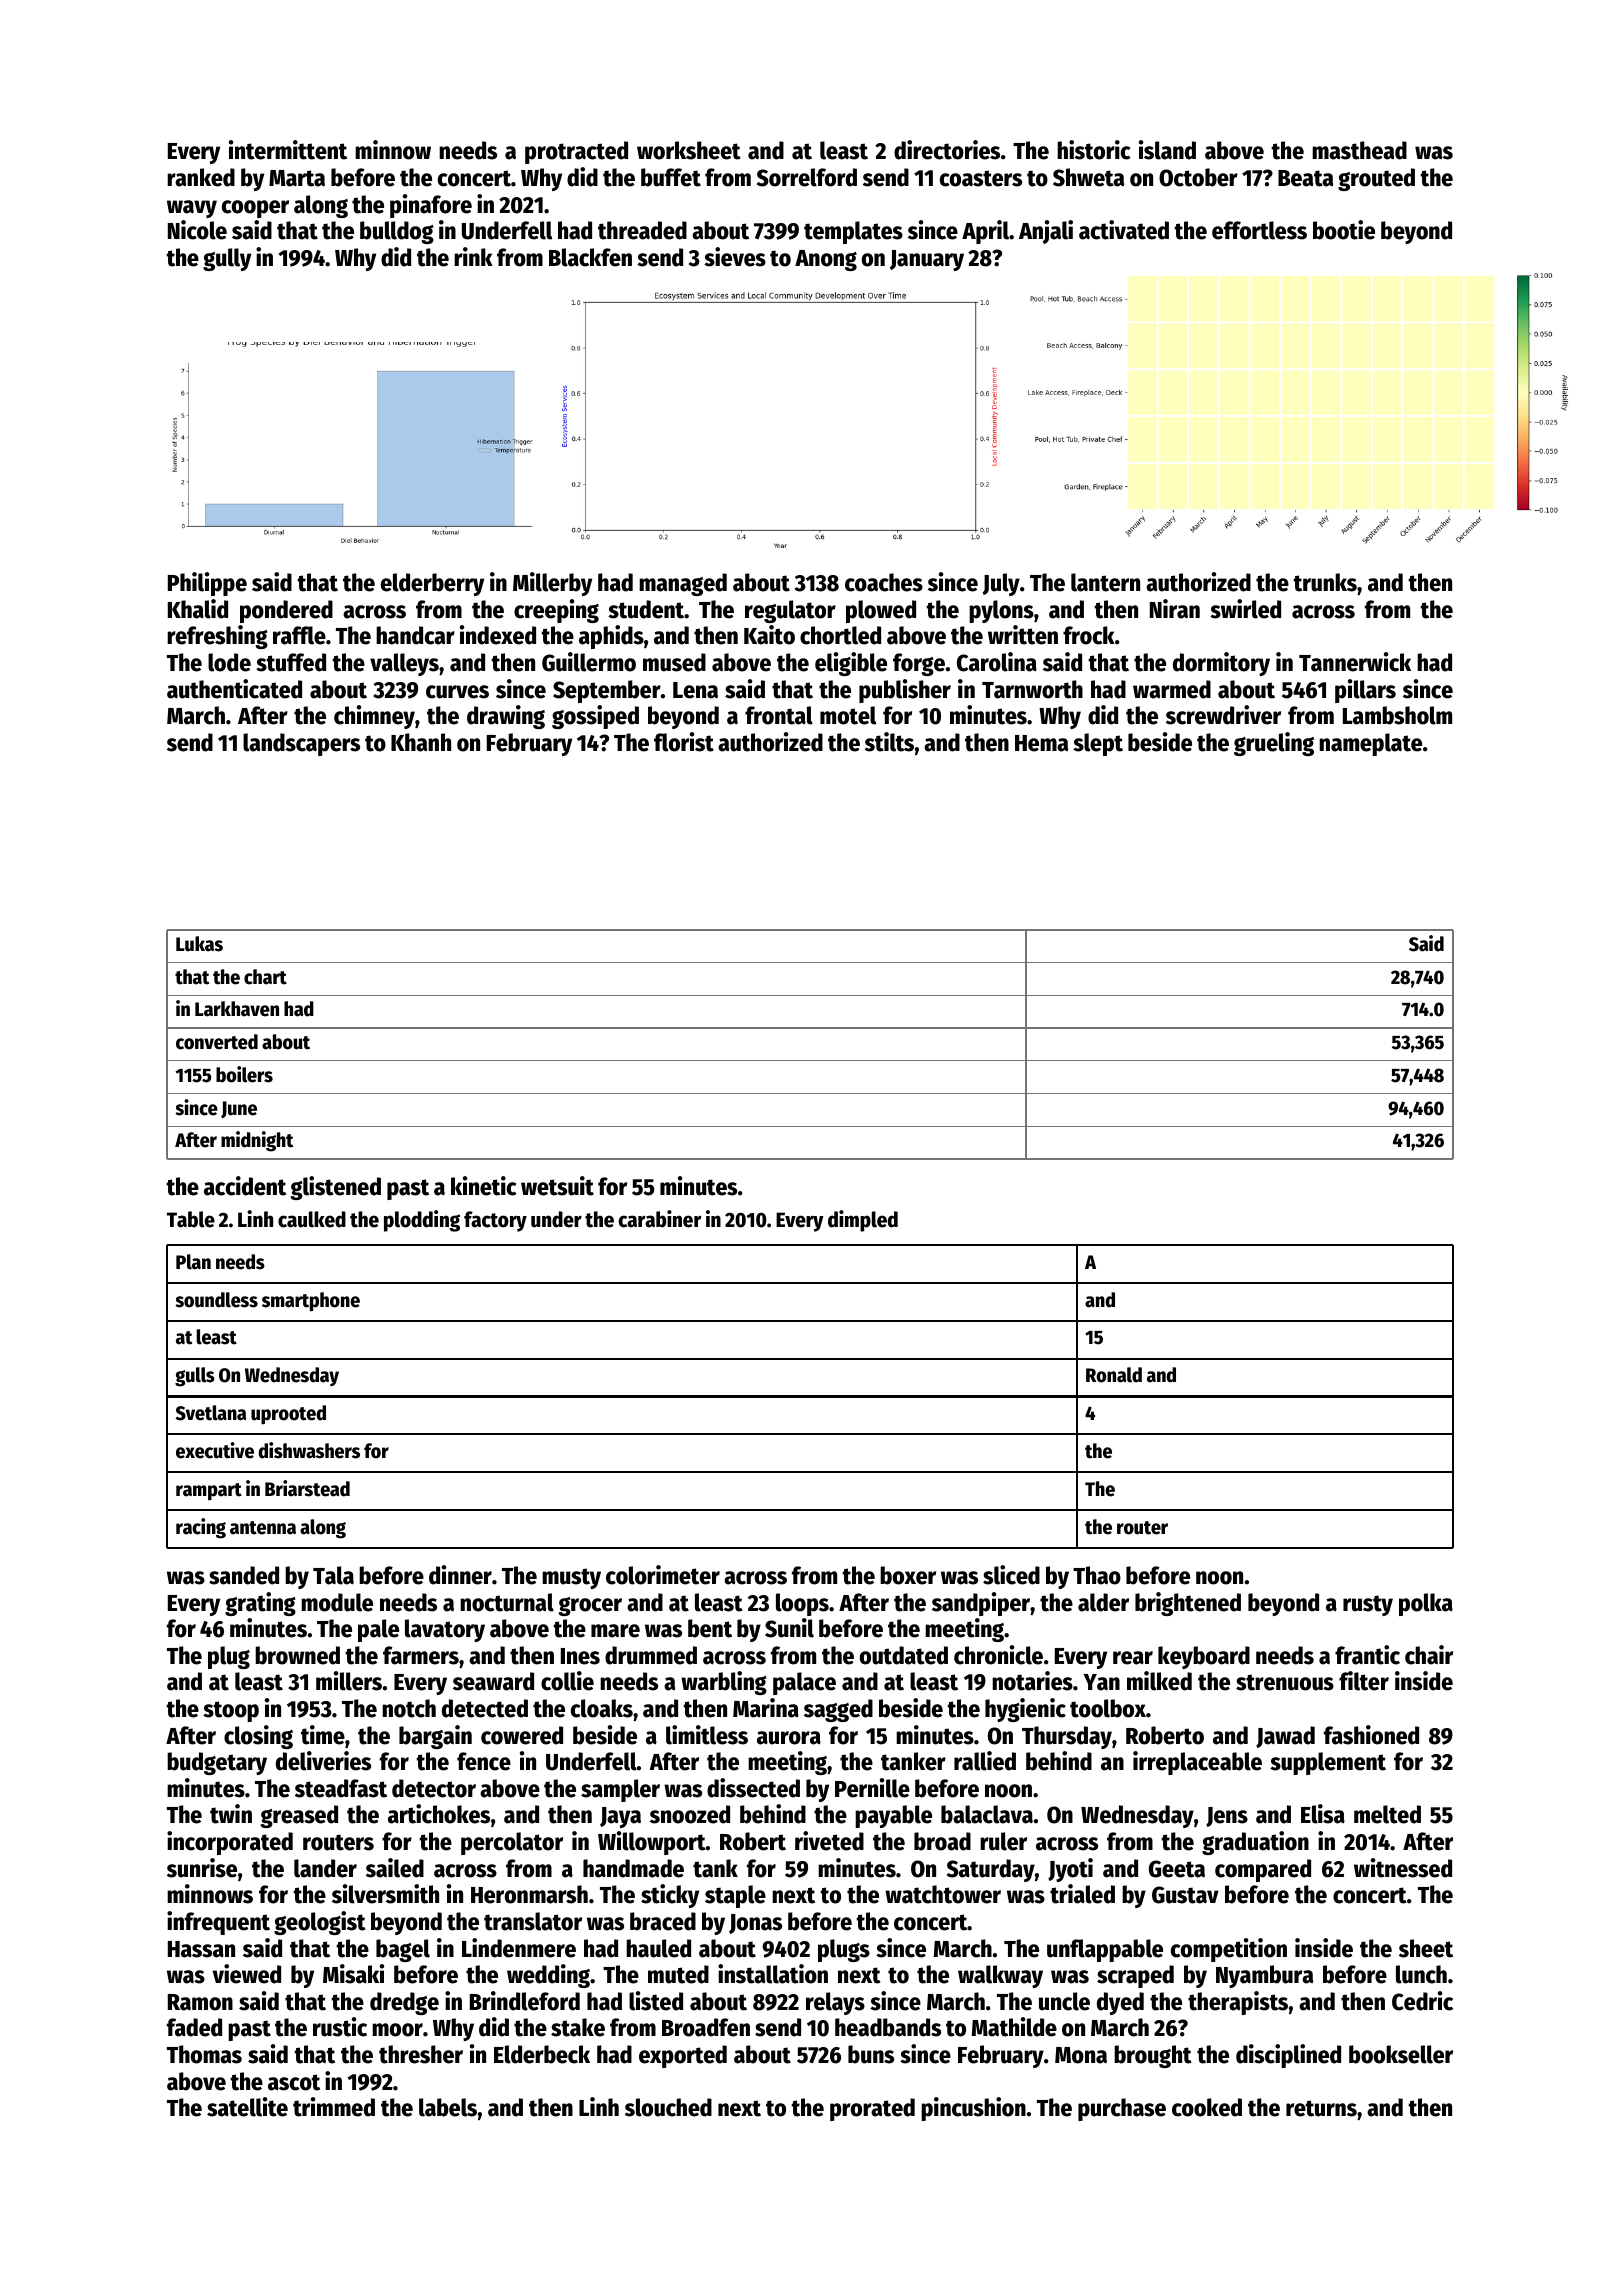  Describe the element at coordinates (668, 2107) in the screenshot. I see `slouched` at that location.
